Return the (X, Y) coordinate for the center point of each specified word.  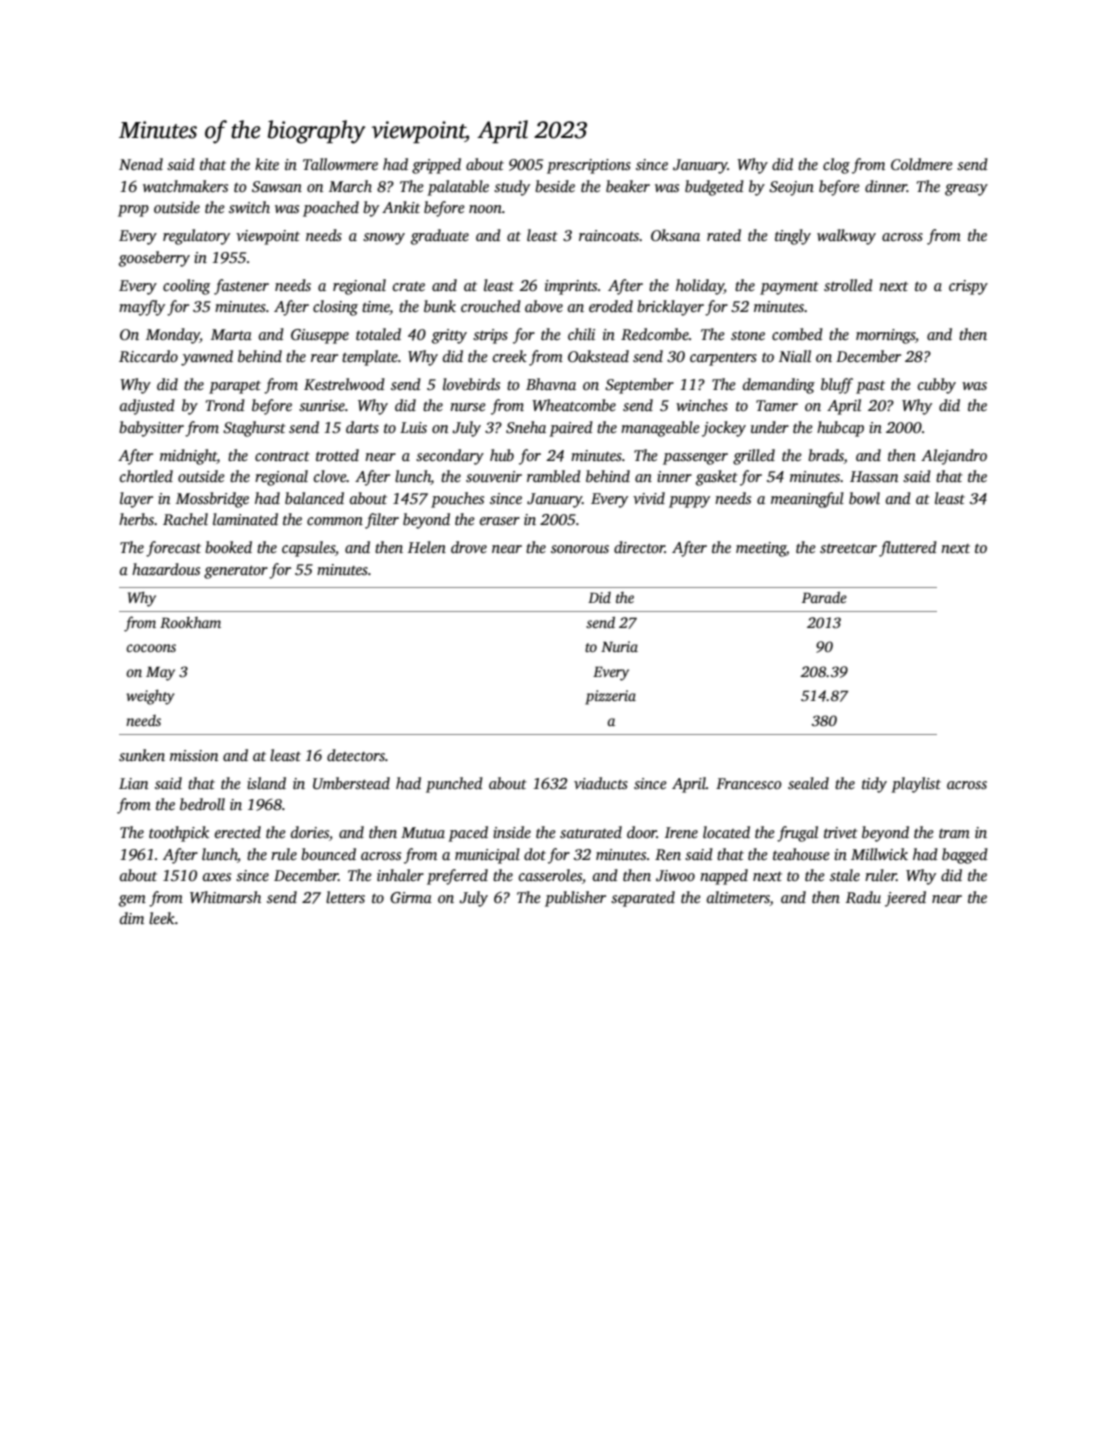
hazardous (166, 569)
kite (267, 164)
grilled (754, 457)
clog (836, 166)
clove (330, 476)
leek (162, 918)
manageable (660, 429)
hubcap (840, 429)
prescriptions (589, 166)
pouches (457, 500)
